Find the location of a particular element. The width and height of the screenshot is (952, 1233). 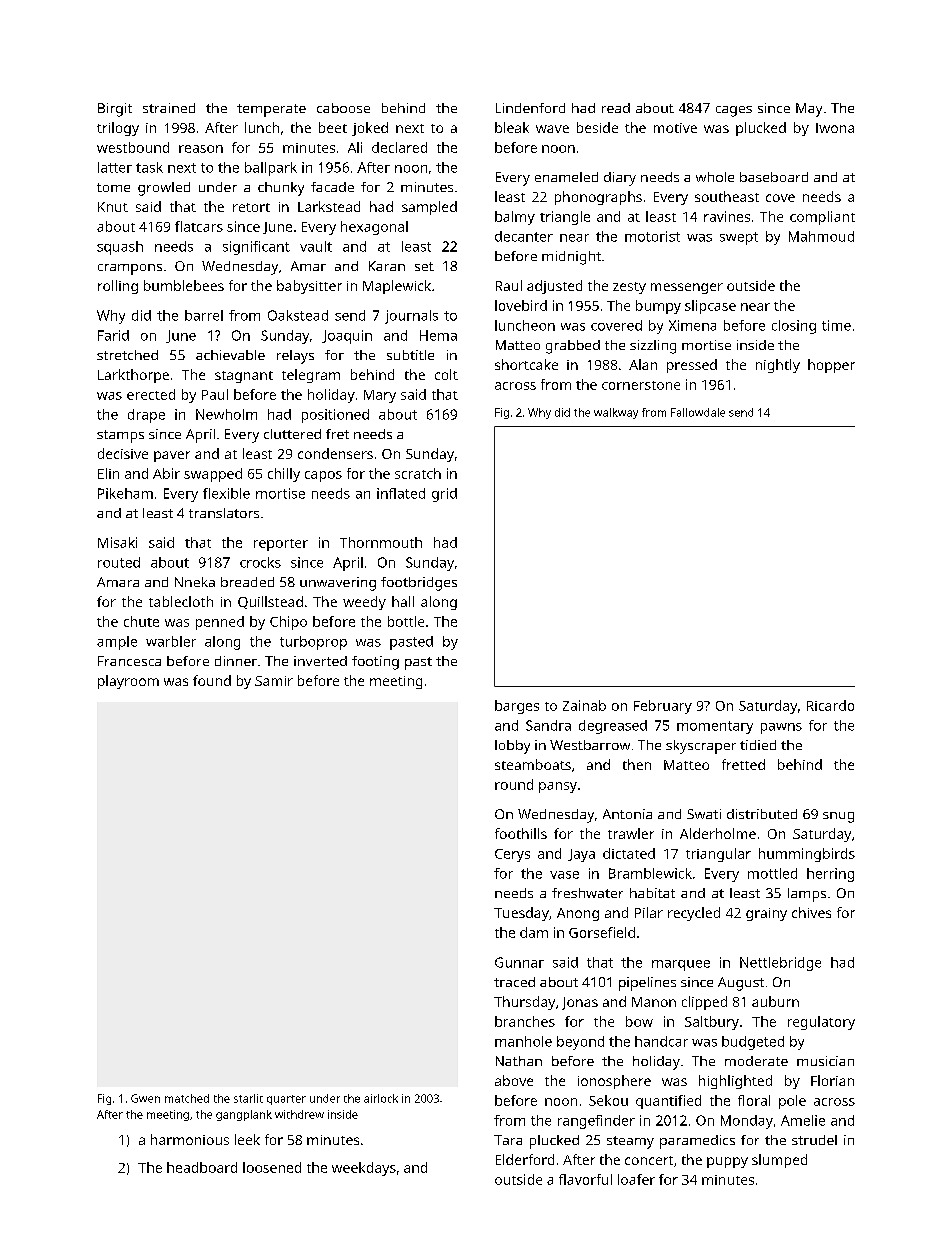

telegram is located at coordinates (311, 376).
